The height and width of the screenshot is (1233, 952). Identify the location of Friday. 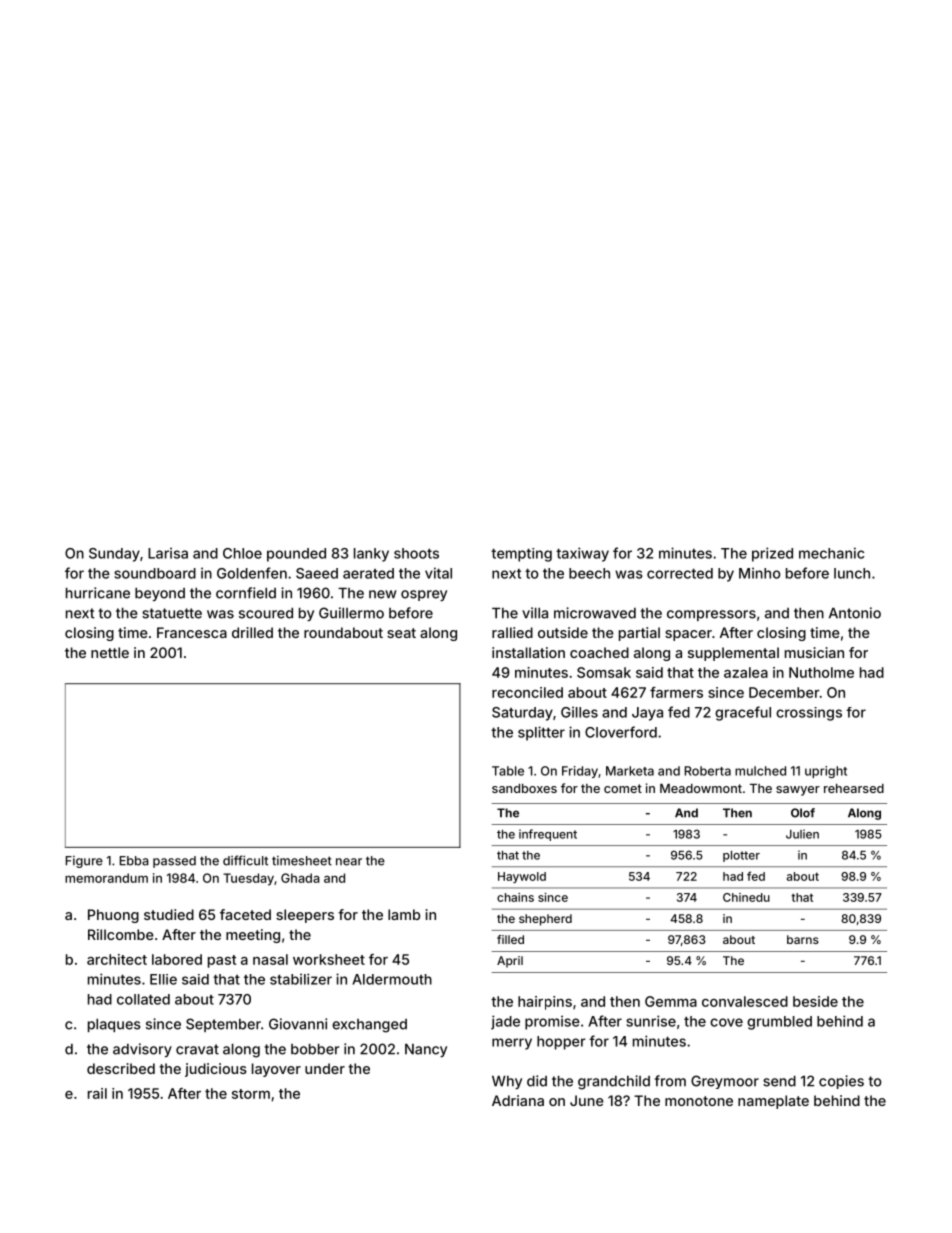
(580, 772).
